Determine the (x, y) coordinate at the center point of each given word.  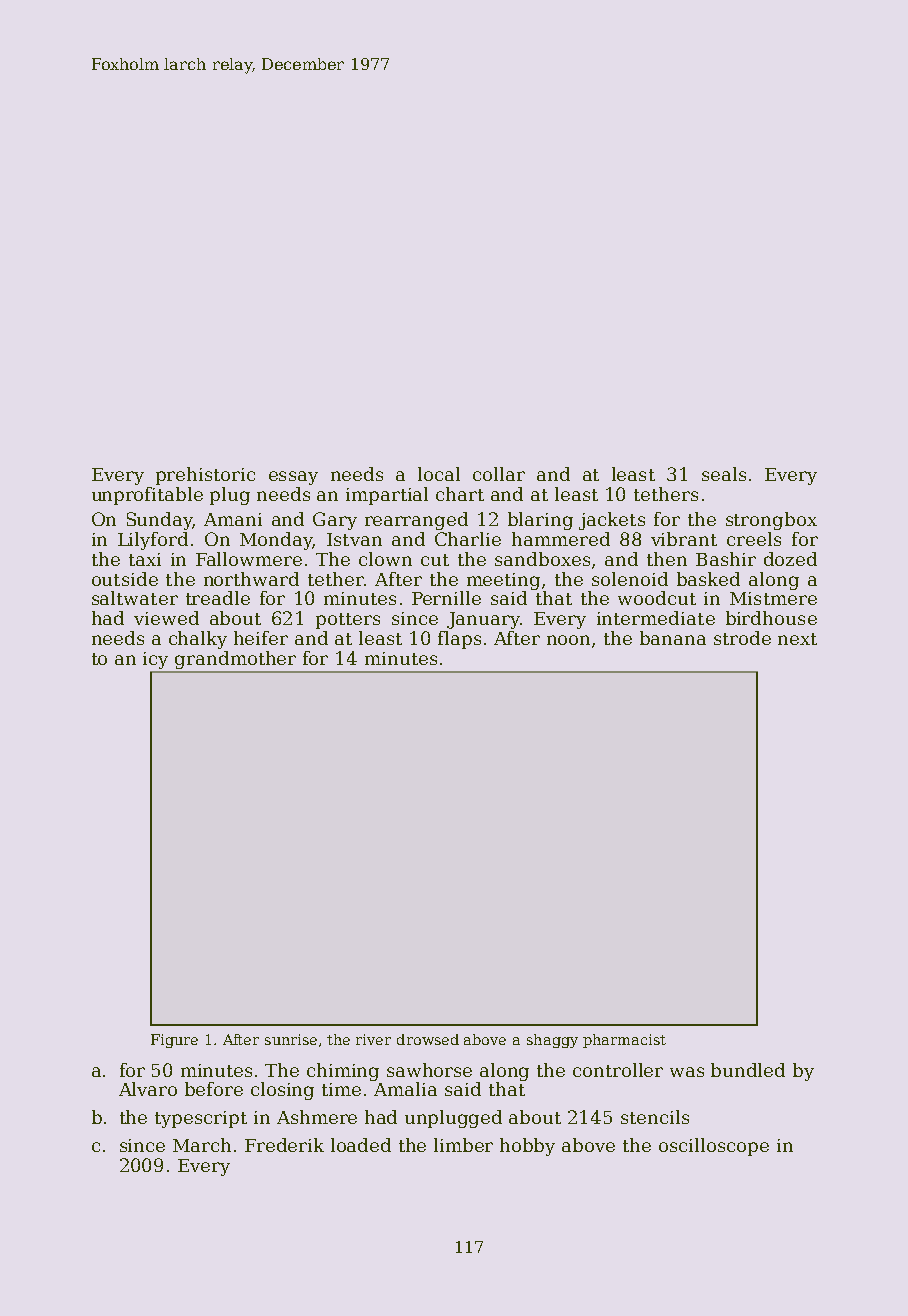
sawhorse (429, 1070)
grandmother (235, 660)
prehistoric (205, 476)
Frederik (284, 1145)
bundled (748, 1070)
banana (673, 638)
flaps (459, 640)
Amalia (405, 1089)
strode (742, 638)
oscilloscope (714, 1147)
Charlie (468, 539)
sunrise (291, 1039)
